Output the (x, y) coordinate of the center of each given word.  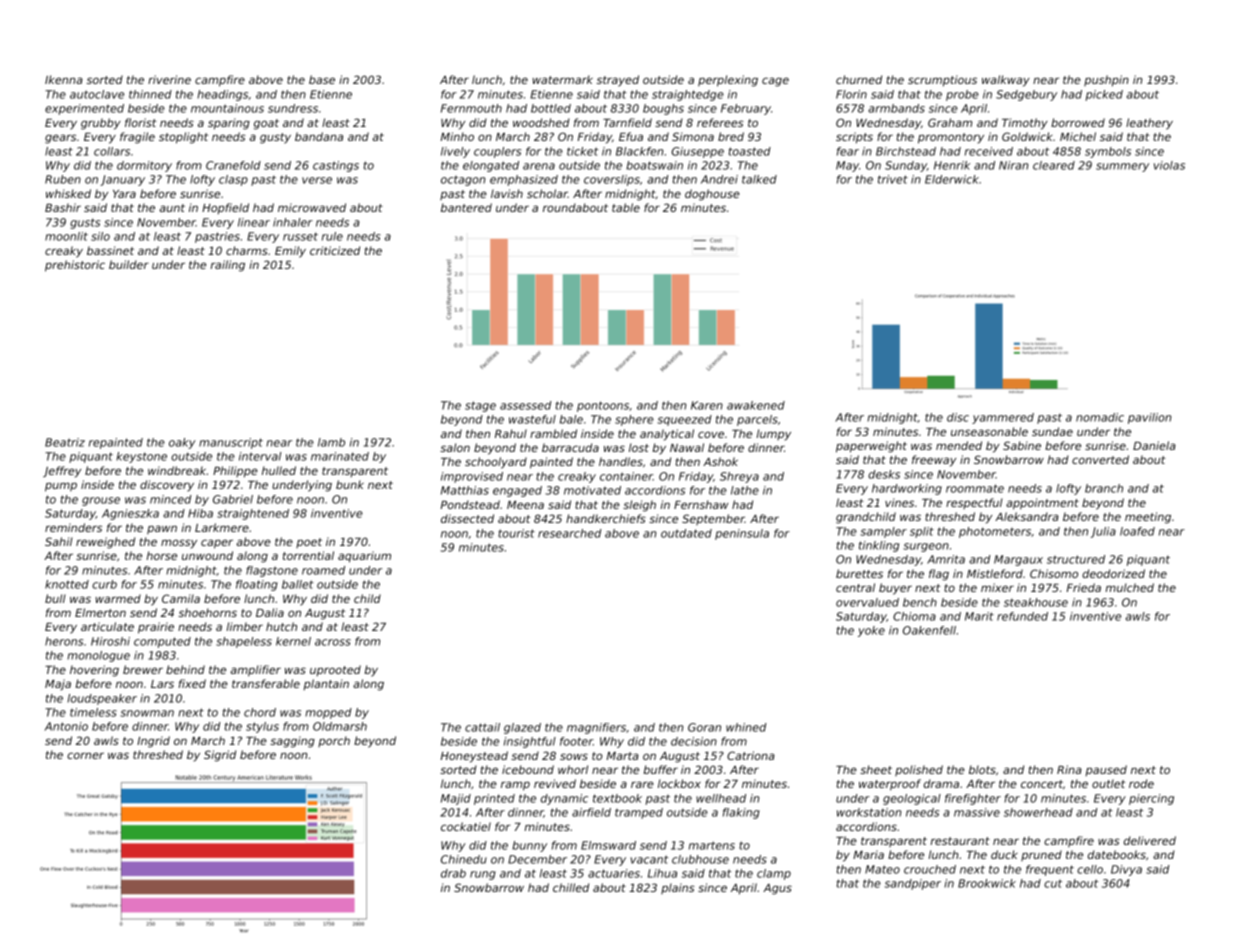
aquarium (364, 557)
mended (959, 445)
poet (309, 543)
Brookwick (987, 883)
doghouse (712, 195)
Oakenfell (929, 630)
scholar (547, 193)
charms (247, 250)
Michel (1078, 136)
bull (55, 598)
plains (678, 888)
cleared (1054, 165)
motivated (592, 490)
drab (453, 873)
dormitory (144, 166)
